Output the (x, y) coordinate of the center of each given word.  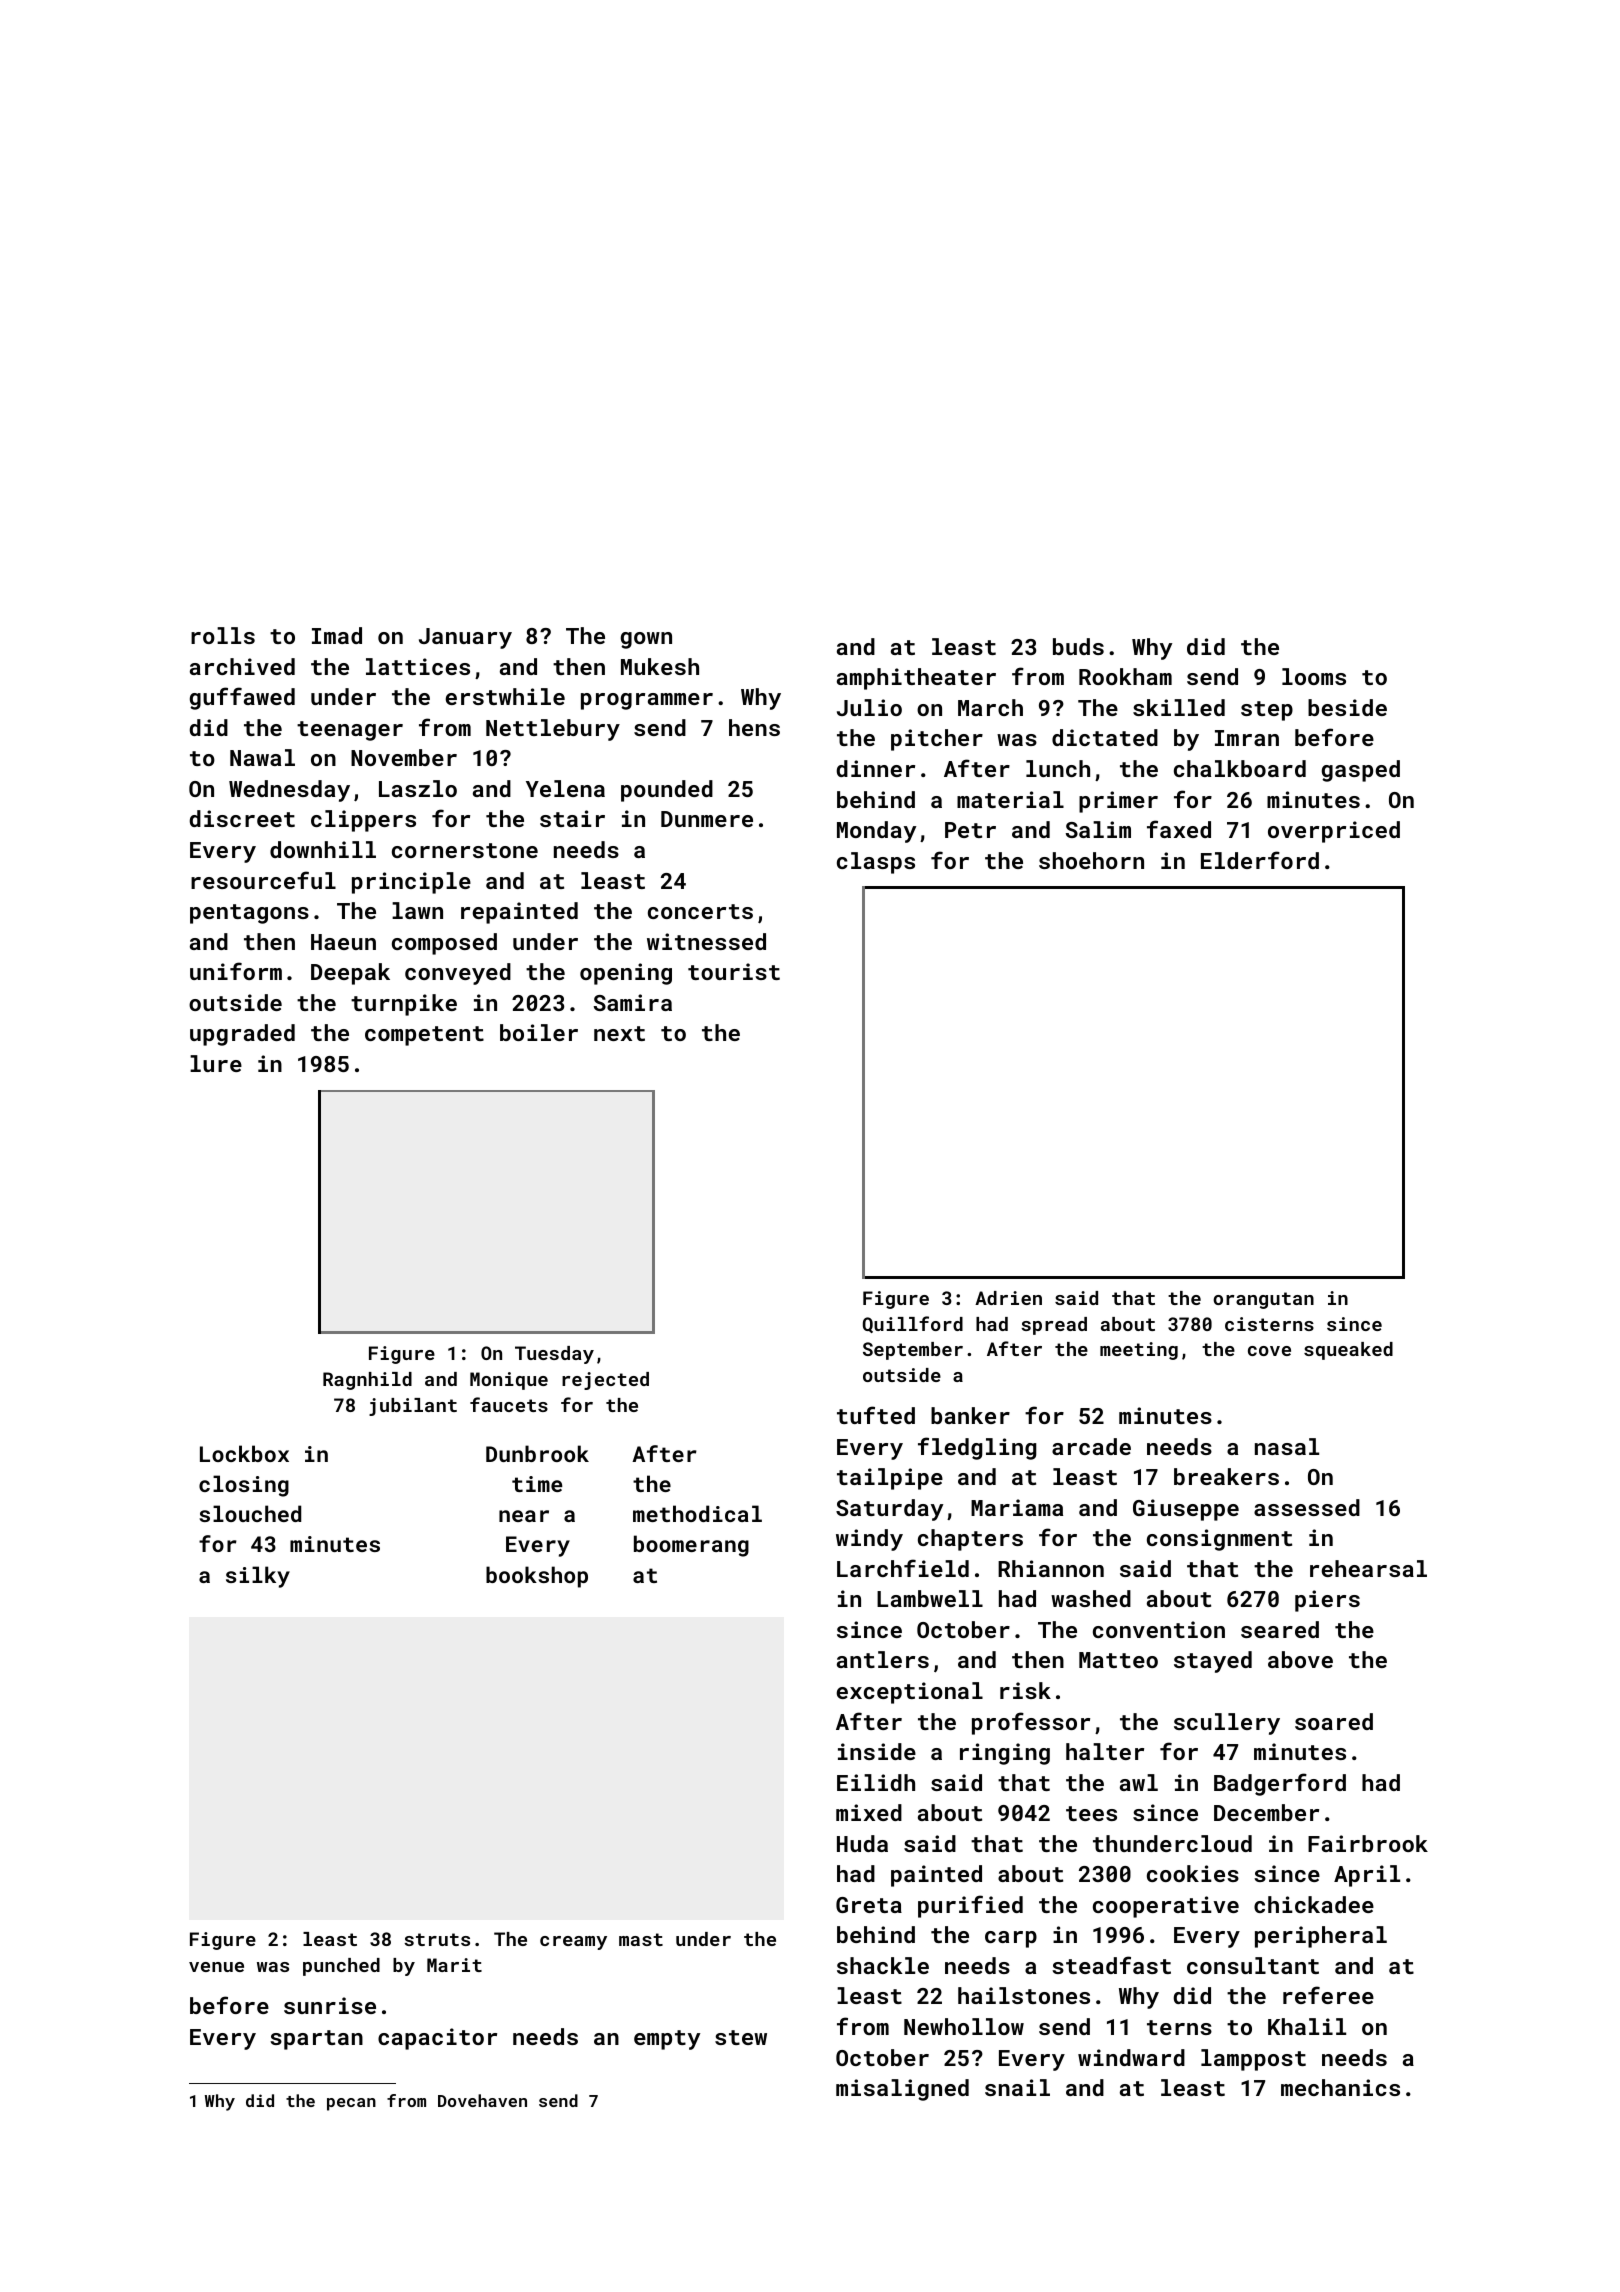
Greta (869, 1905)
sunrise (330, 2005)
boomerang (691, 1546)
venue (216, 1967)
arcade (1091, 1446)
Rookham (1125, 676)
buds (1078, 646)
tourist (734, 971)
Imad (337, 635)
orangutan (1263, 1300)
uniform (236, 971)
